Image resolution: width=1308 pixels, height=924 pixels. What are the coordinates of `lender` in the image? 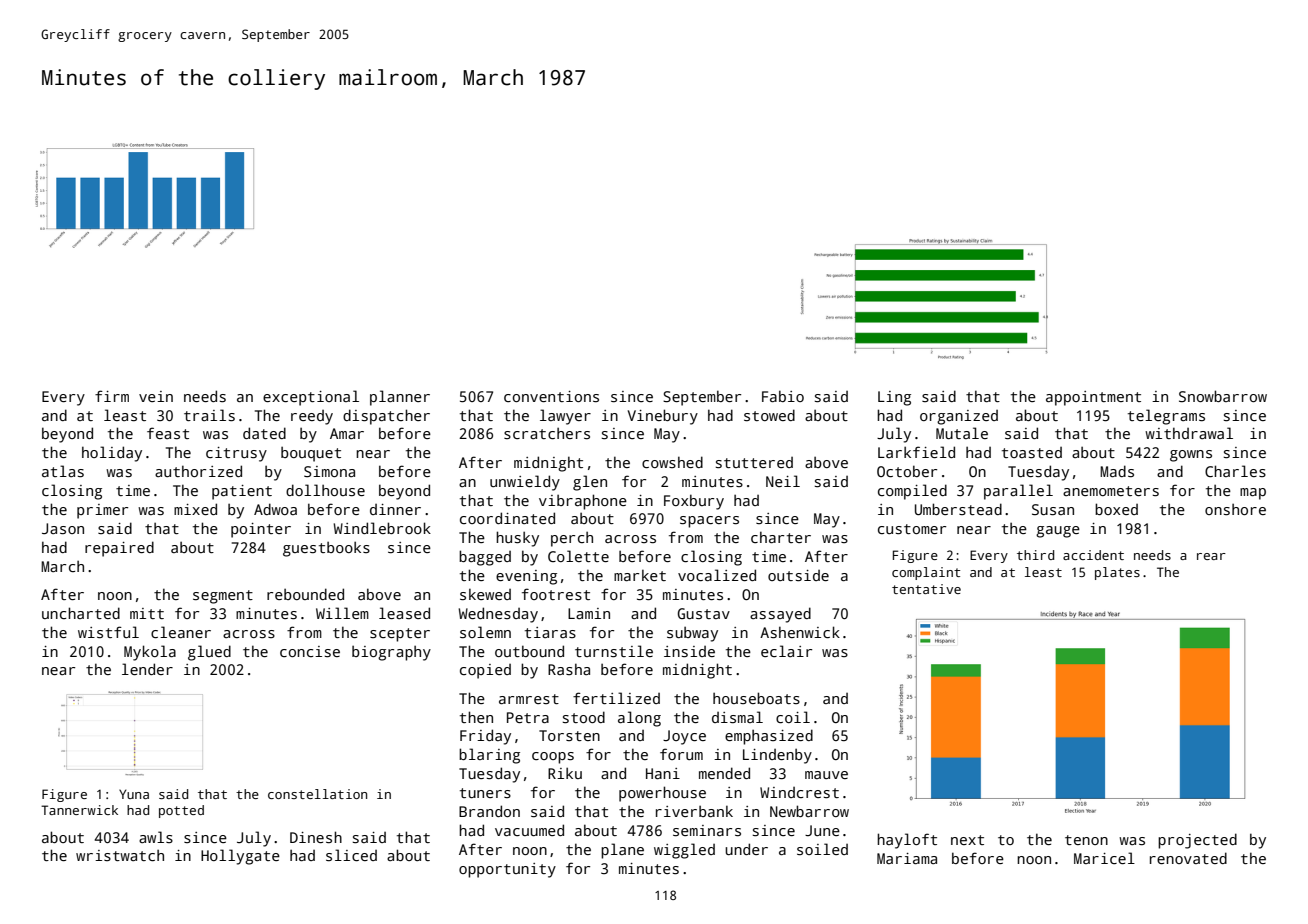 It's located at (147, 669).
